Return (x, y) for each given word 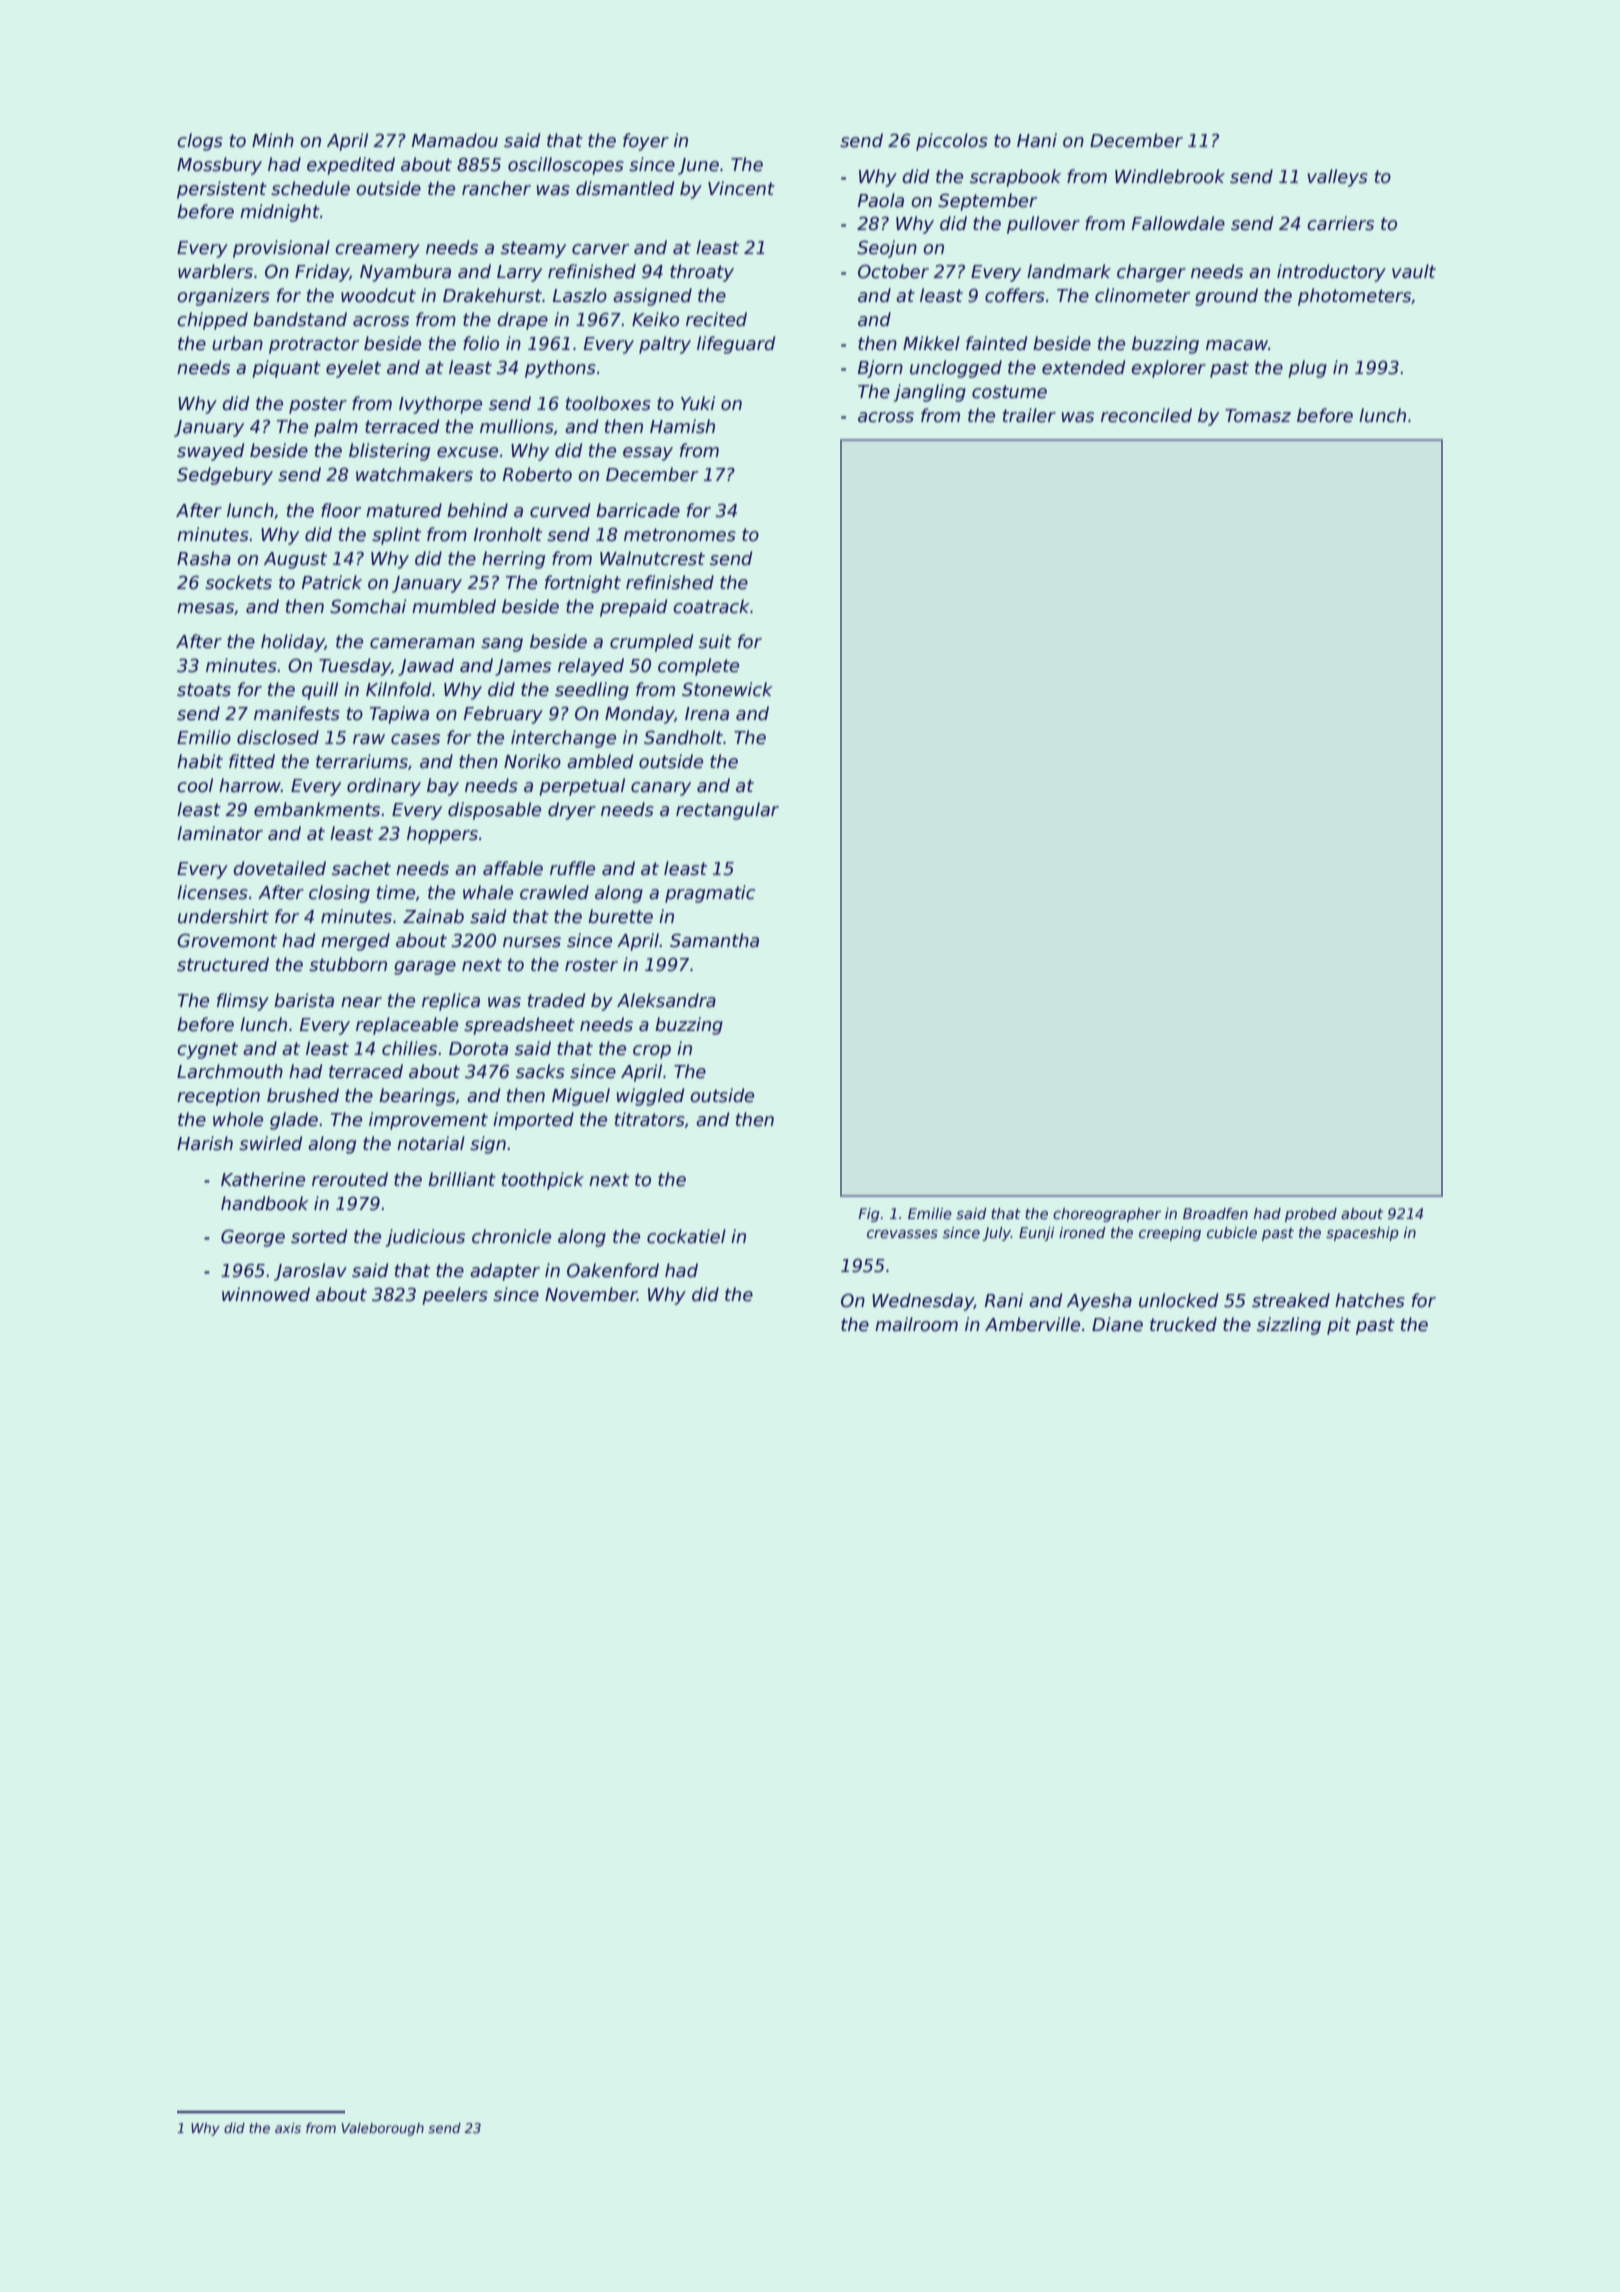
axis (288, 2128)
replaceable (407, 1026)
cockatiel (686, 1236)
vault (1414, 271)
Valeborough (383, 2129)
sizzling (1289, 1326)
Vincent (741, 188)
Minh (273, 140)
